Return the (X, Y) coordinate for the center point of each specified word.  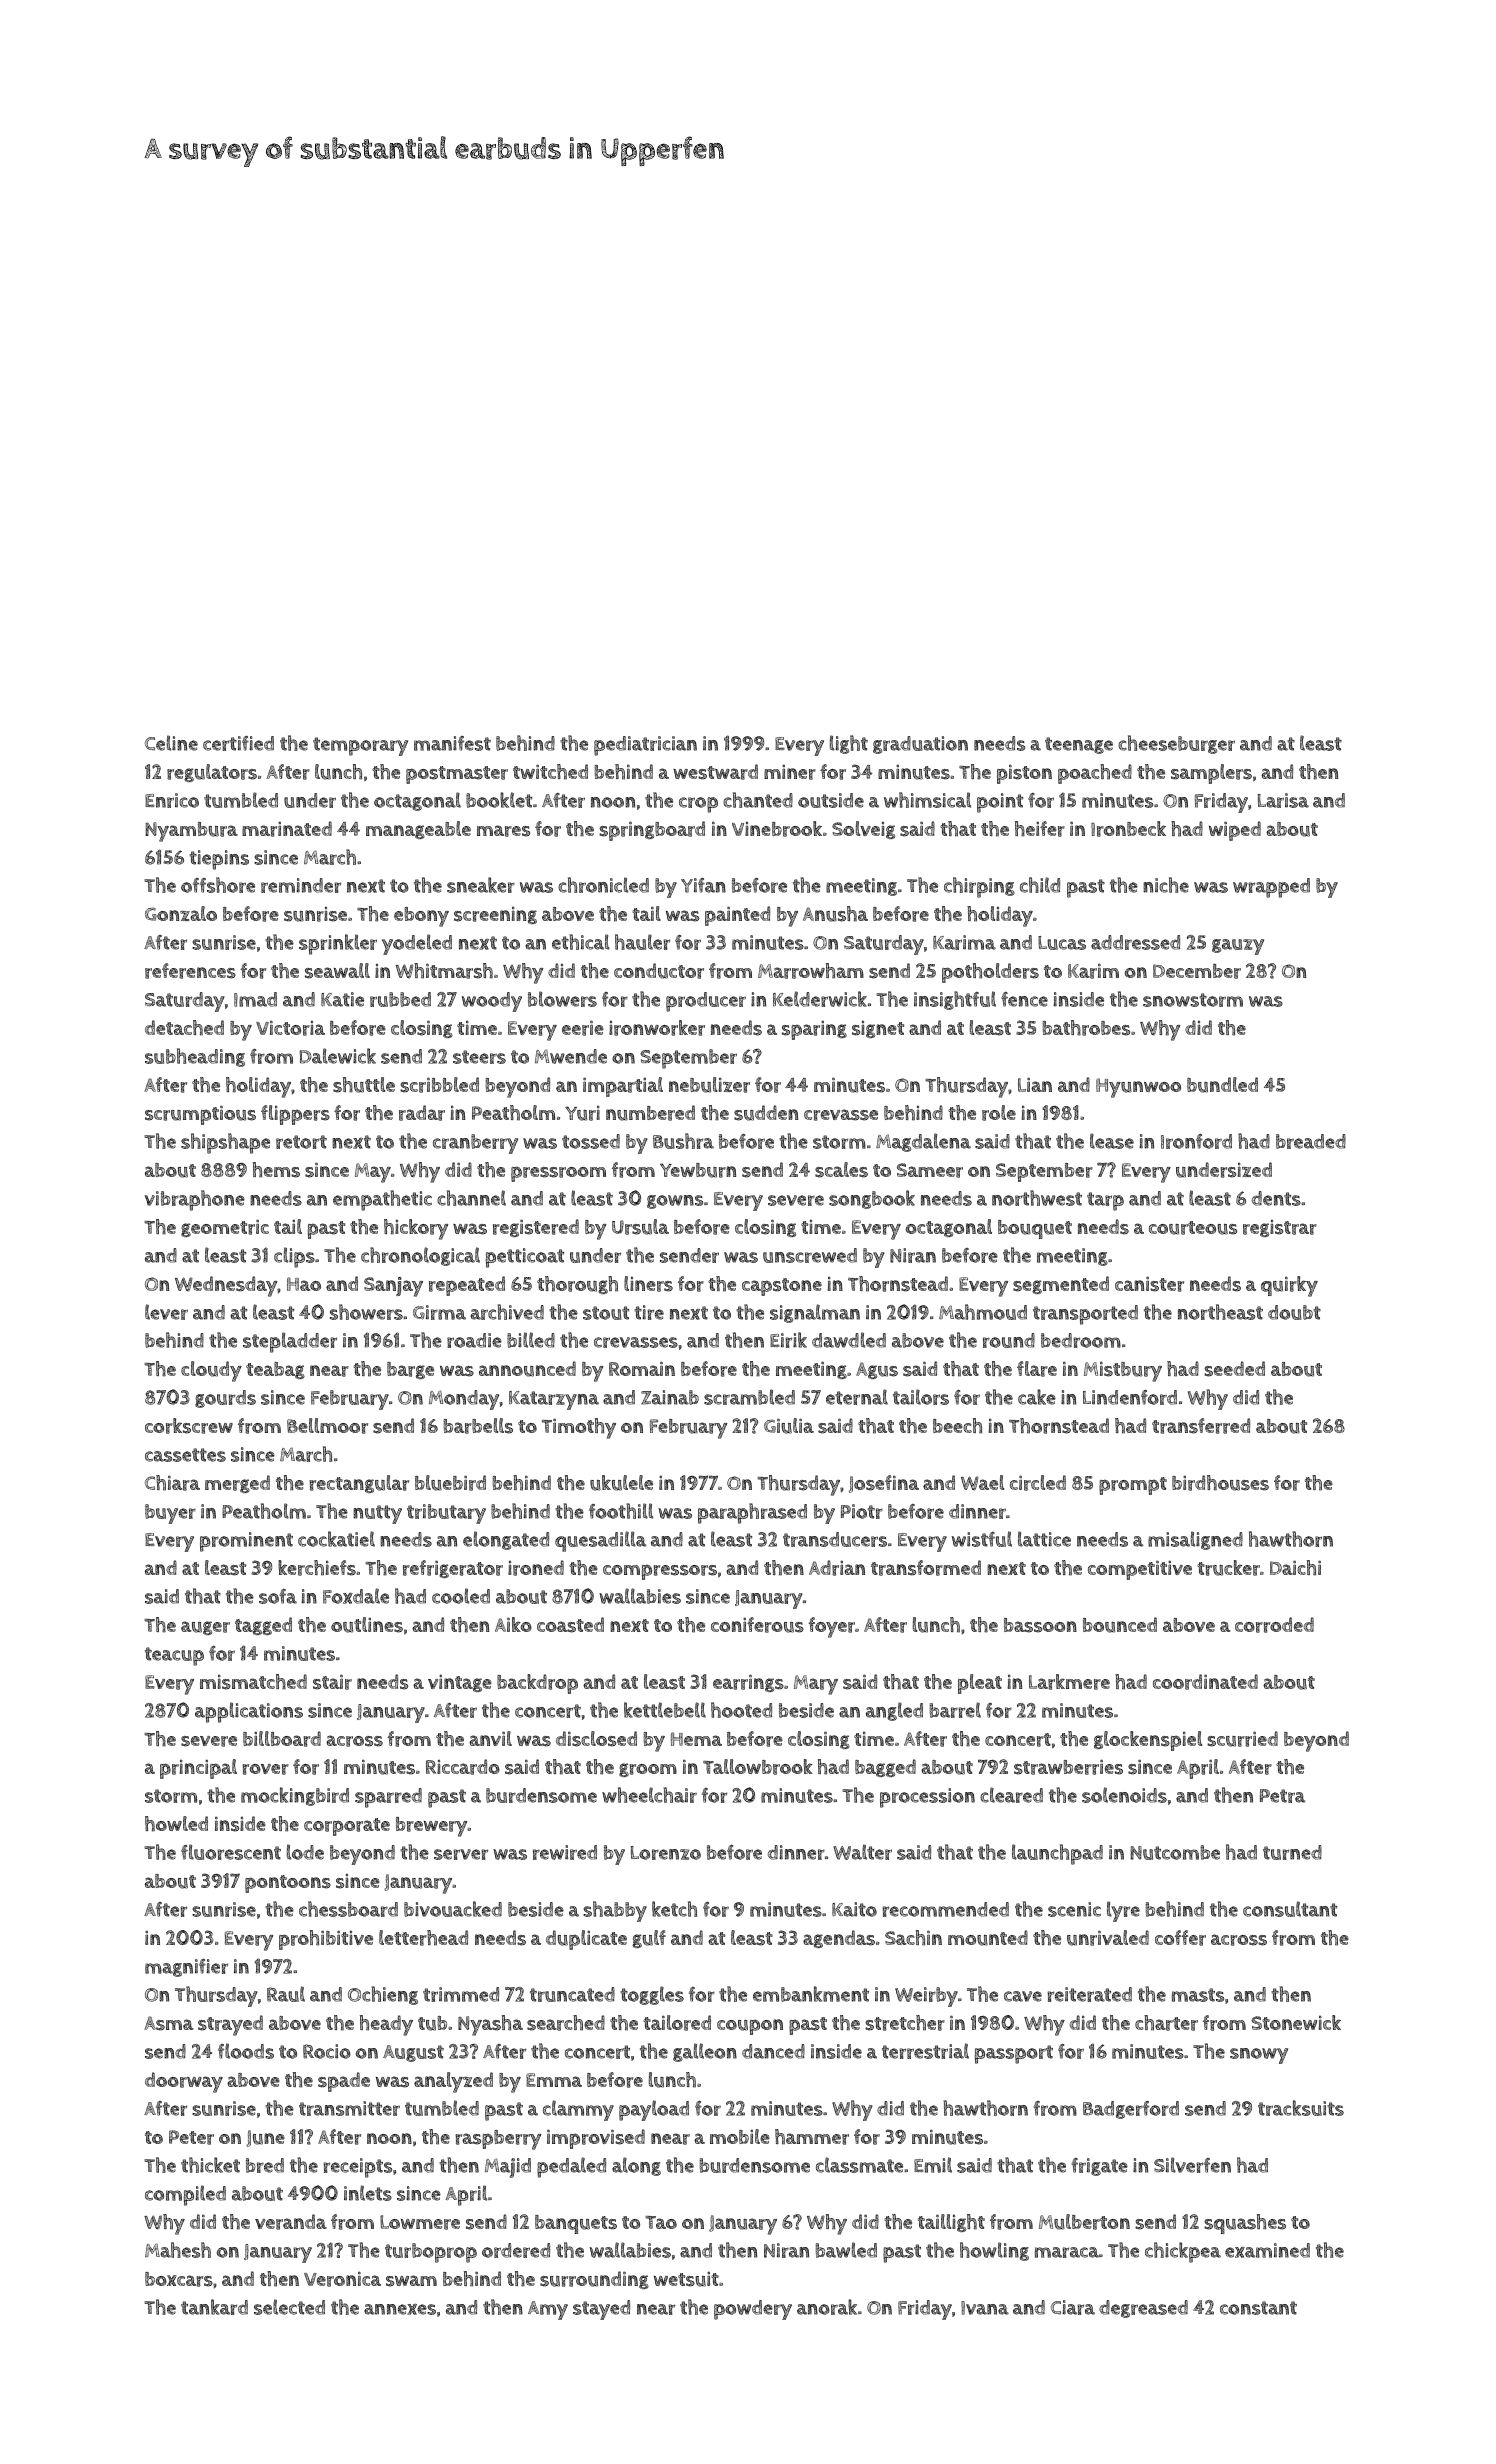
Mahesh (178, 2250)
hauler (642, 942)
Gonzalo (181, 913)
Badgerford (1131, 2110)
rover (266, 1769)
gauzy (1238, 947)
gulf (649, 1939)
